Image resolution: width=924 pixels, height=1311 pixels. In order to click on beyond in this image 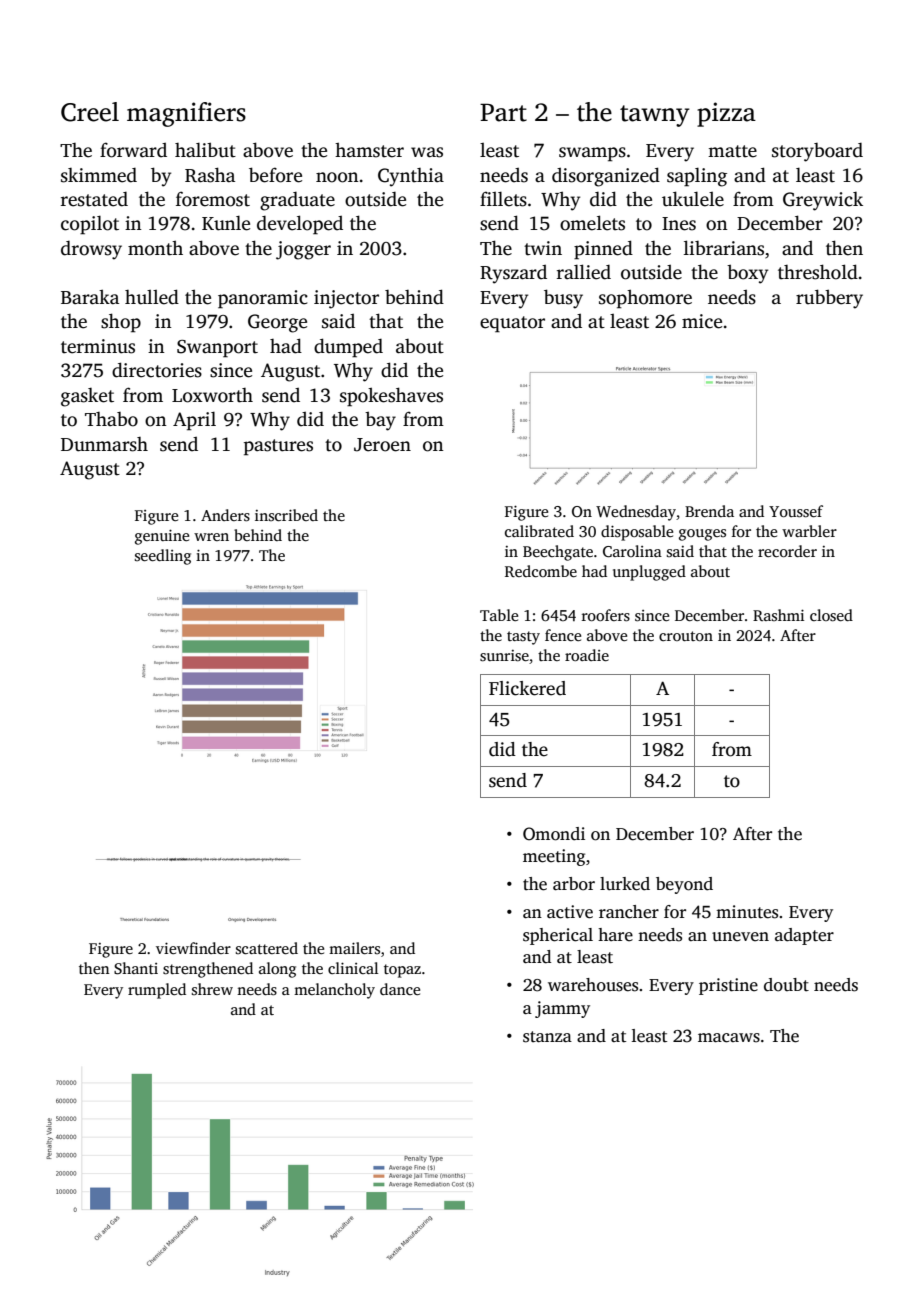, I will do `click(684, 885)`.
